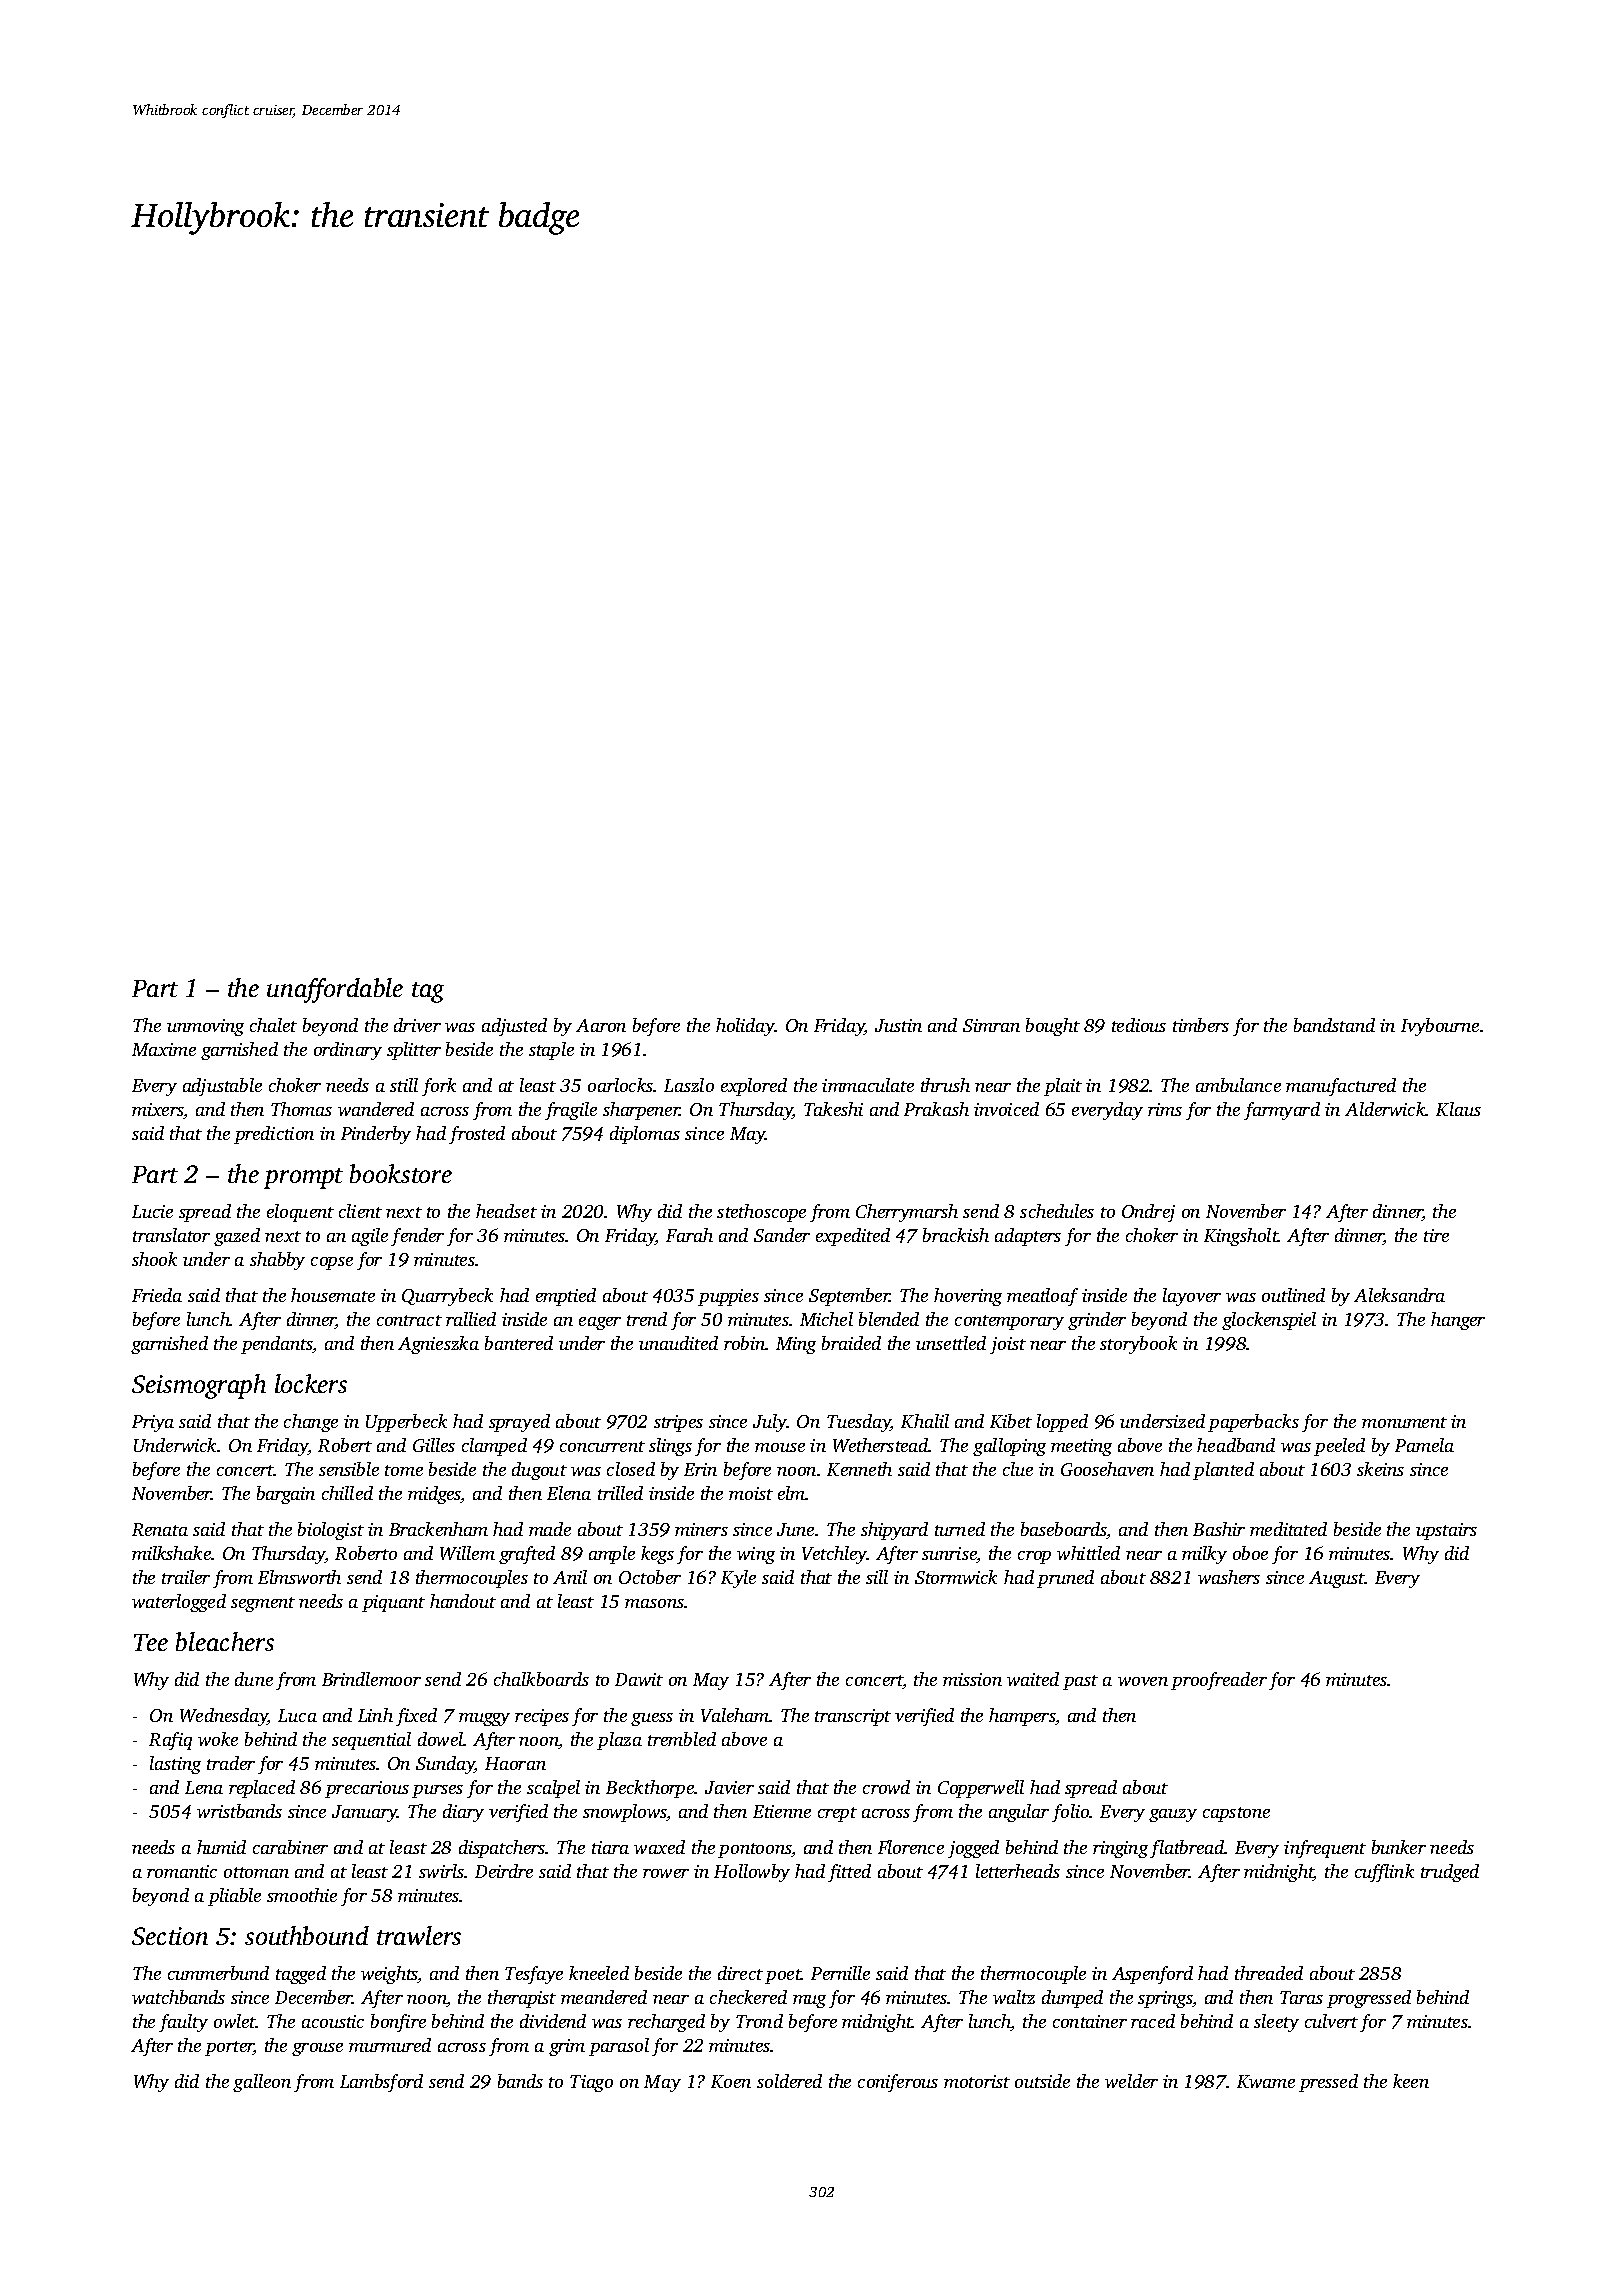  Describe the element at coordinates (376, 1109) in the page. I see `wandered` at that location.
